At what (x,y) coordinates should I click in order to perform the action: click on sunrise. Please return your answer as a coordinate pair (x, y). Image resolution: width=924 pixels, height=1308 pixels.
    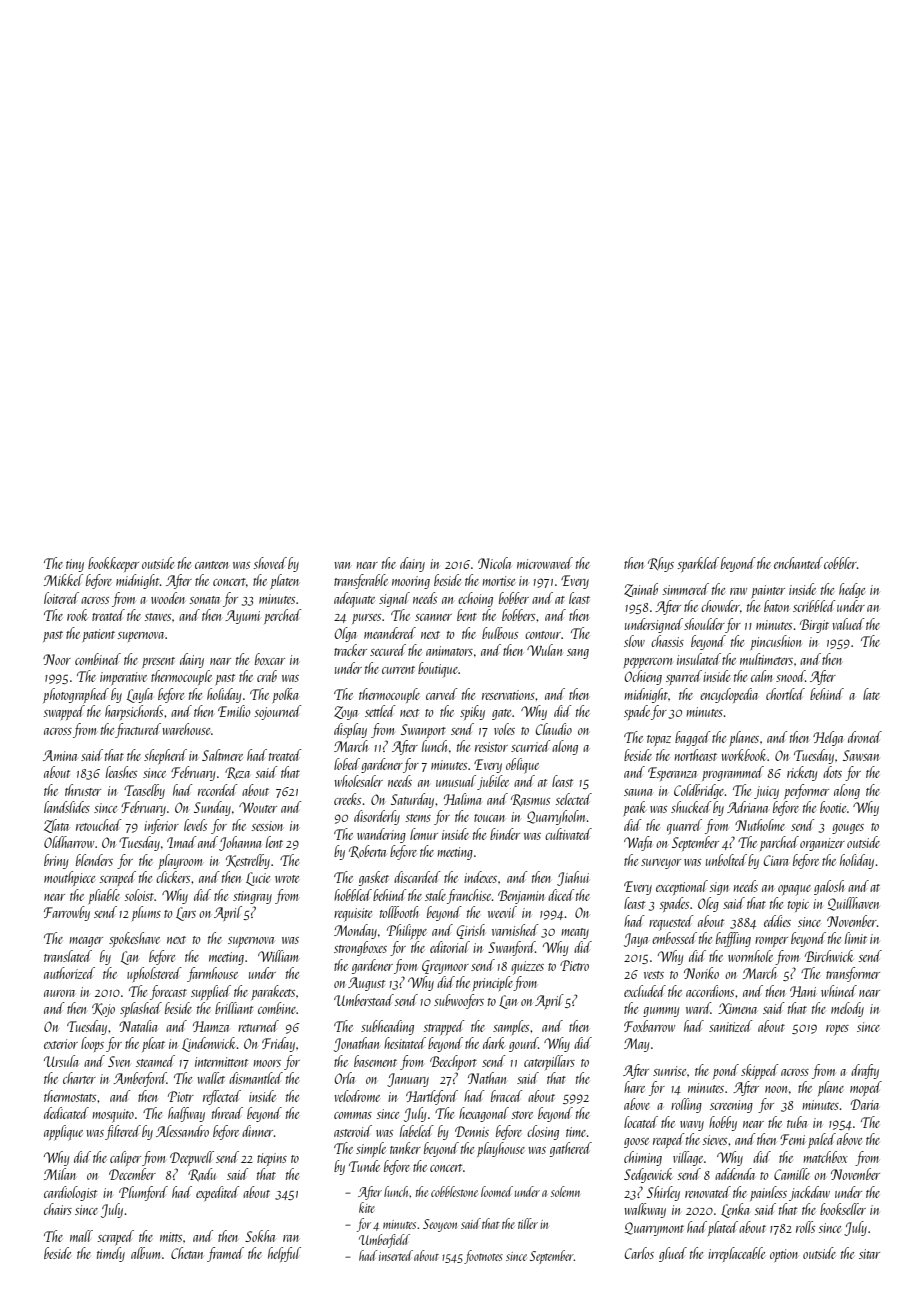
    Looking at the image, I should click on (669, 1071).
